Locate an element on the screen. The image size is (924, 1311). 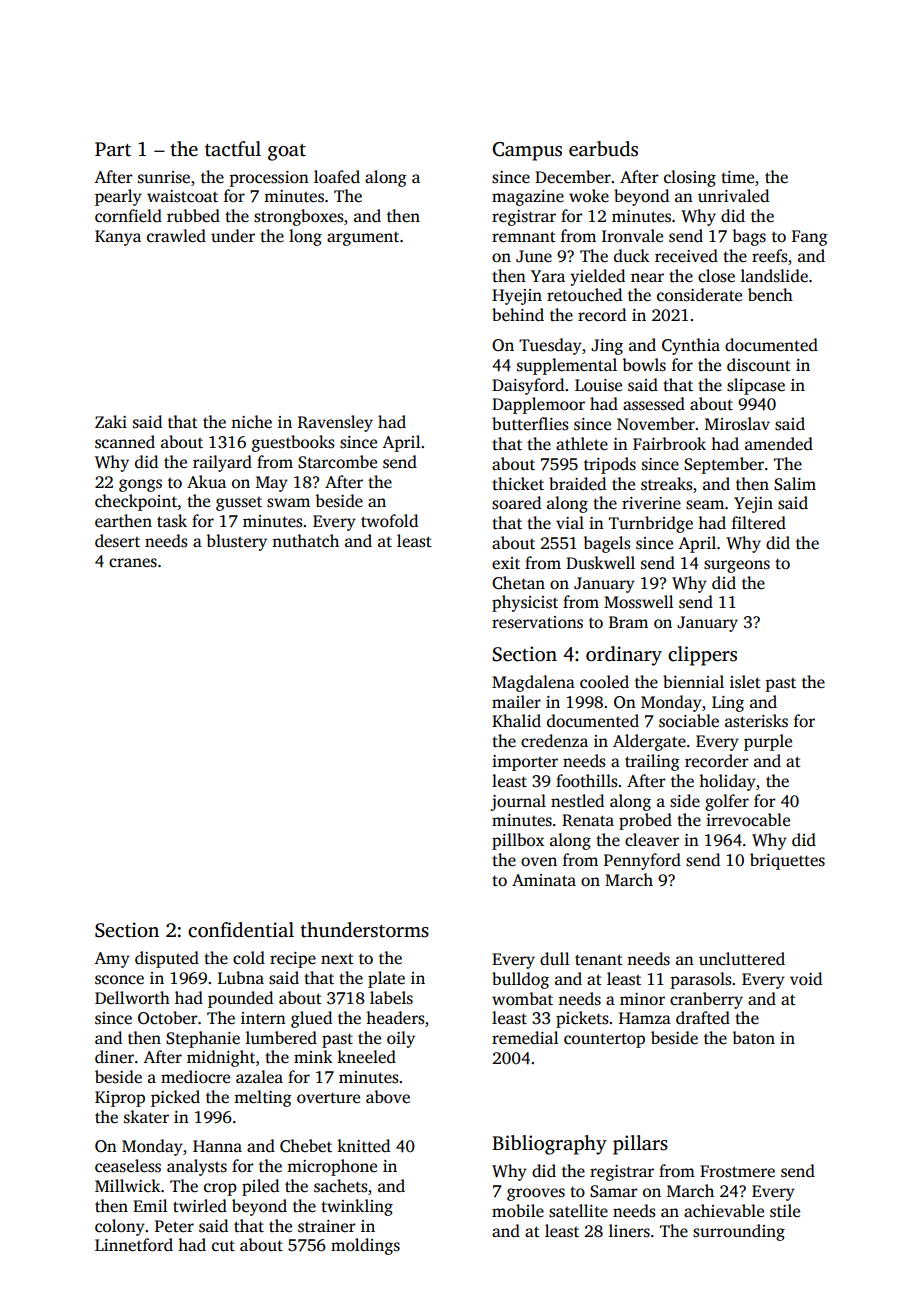
minor is located at coordinates (642, 999).
